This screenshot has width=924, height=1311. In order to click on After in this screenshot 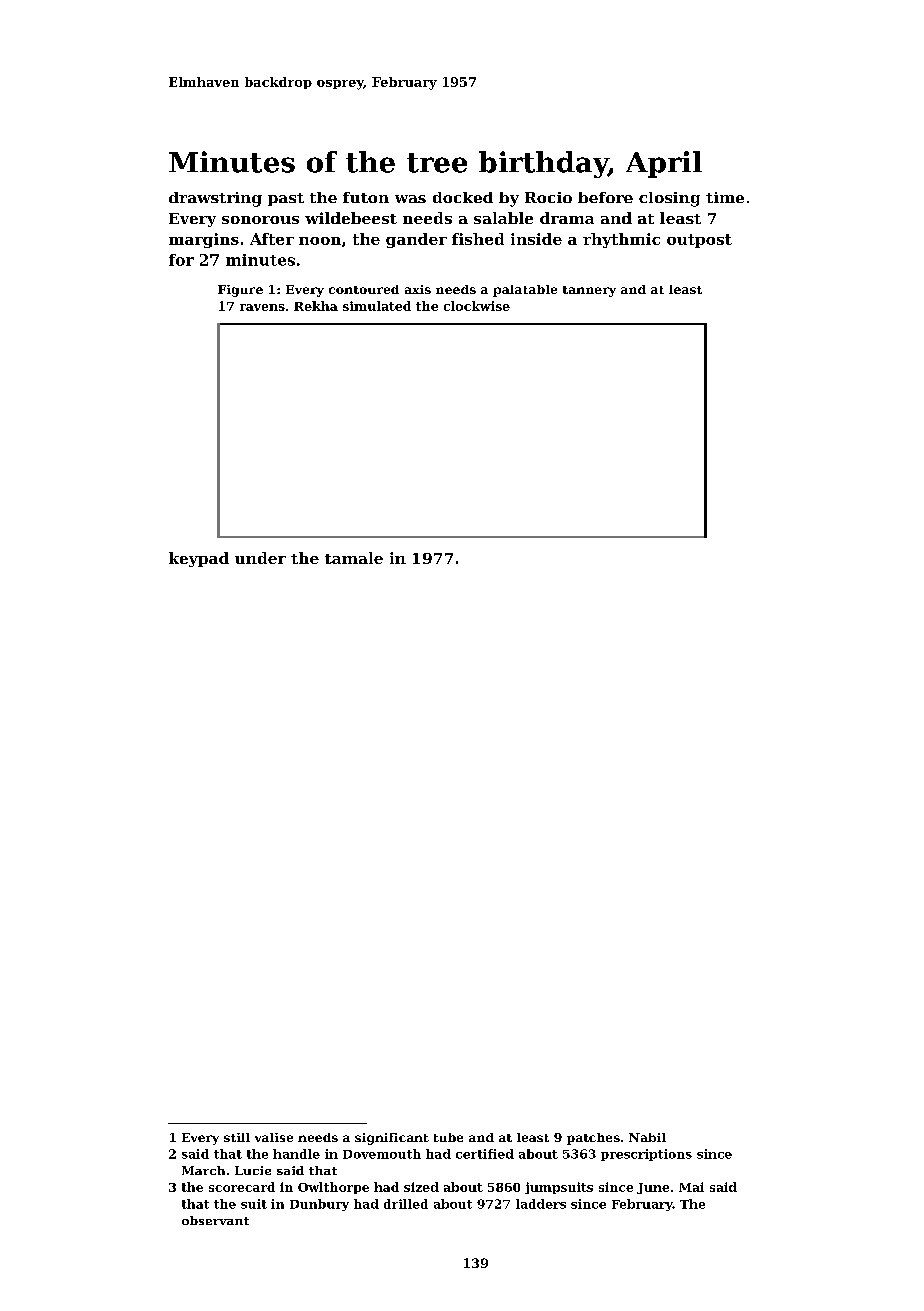, I will do `click(272, 239)`.
